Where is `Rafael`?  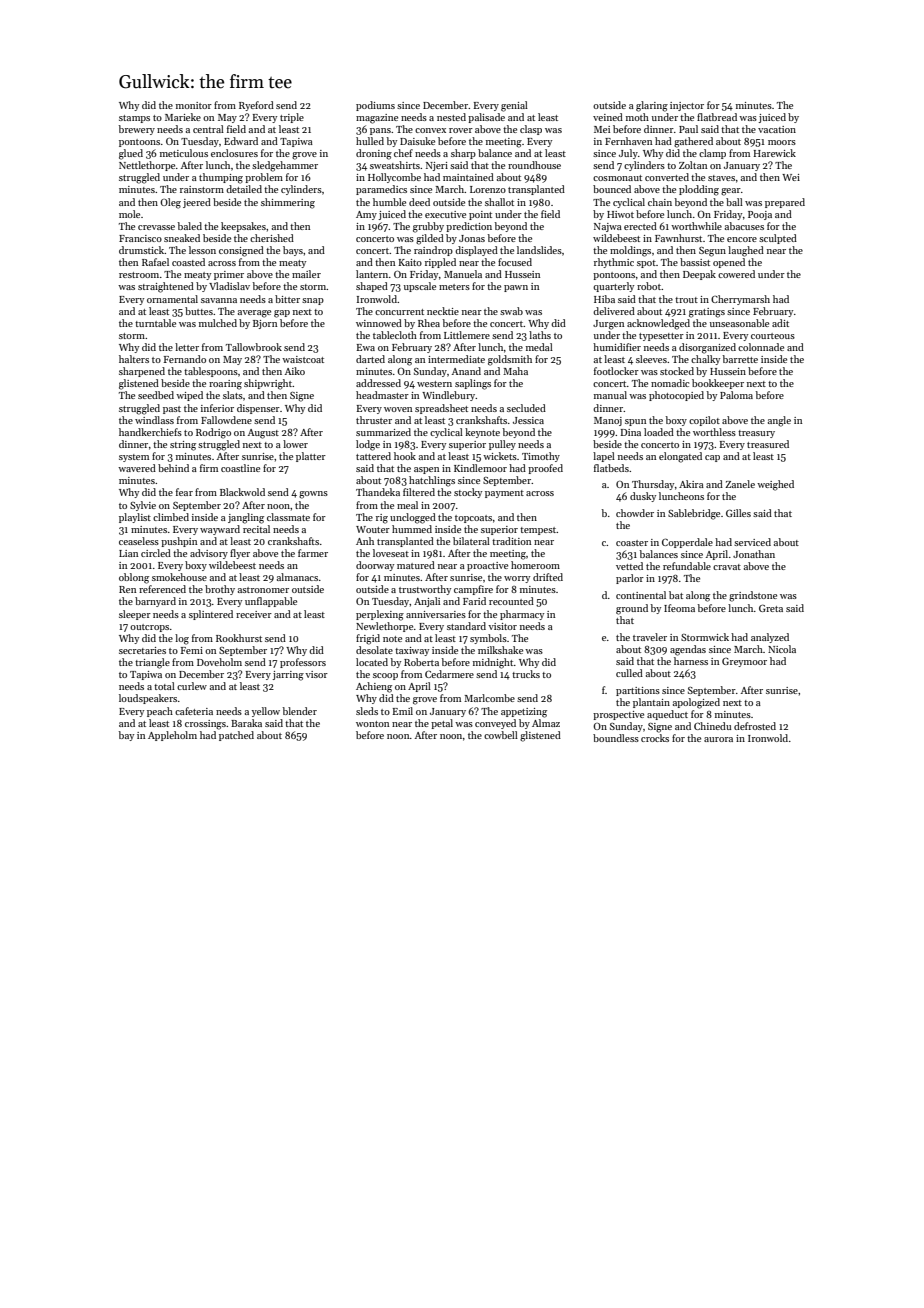 Rafael is located at coordinates (155, 262).
